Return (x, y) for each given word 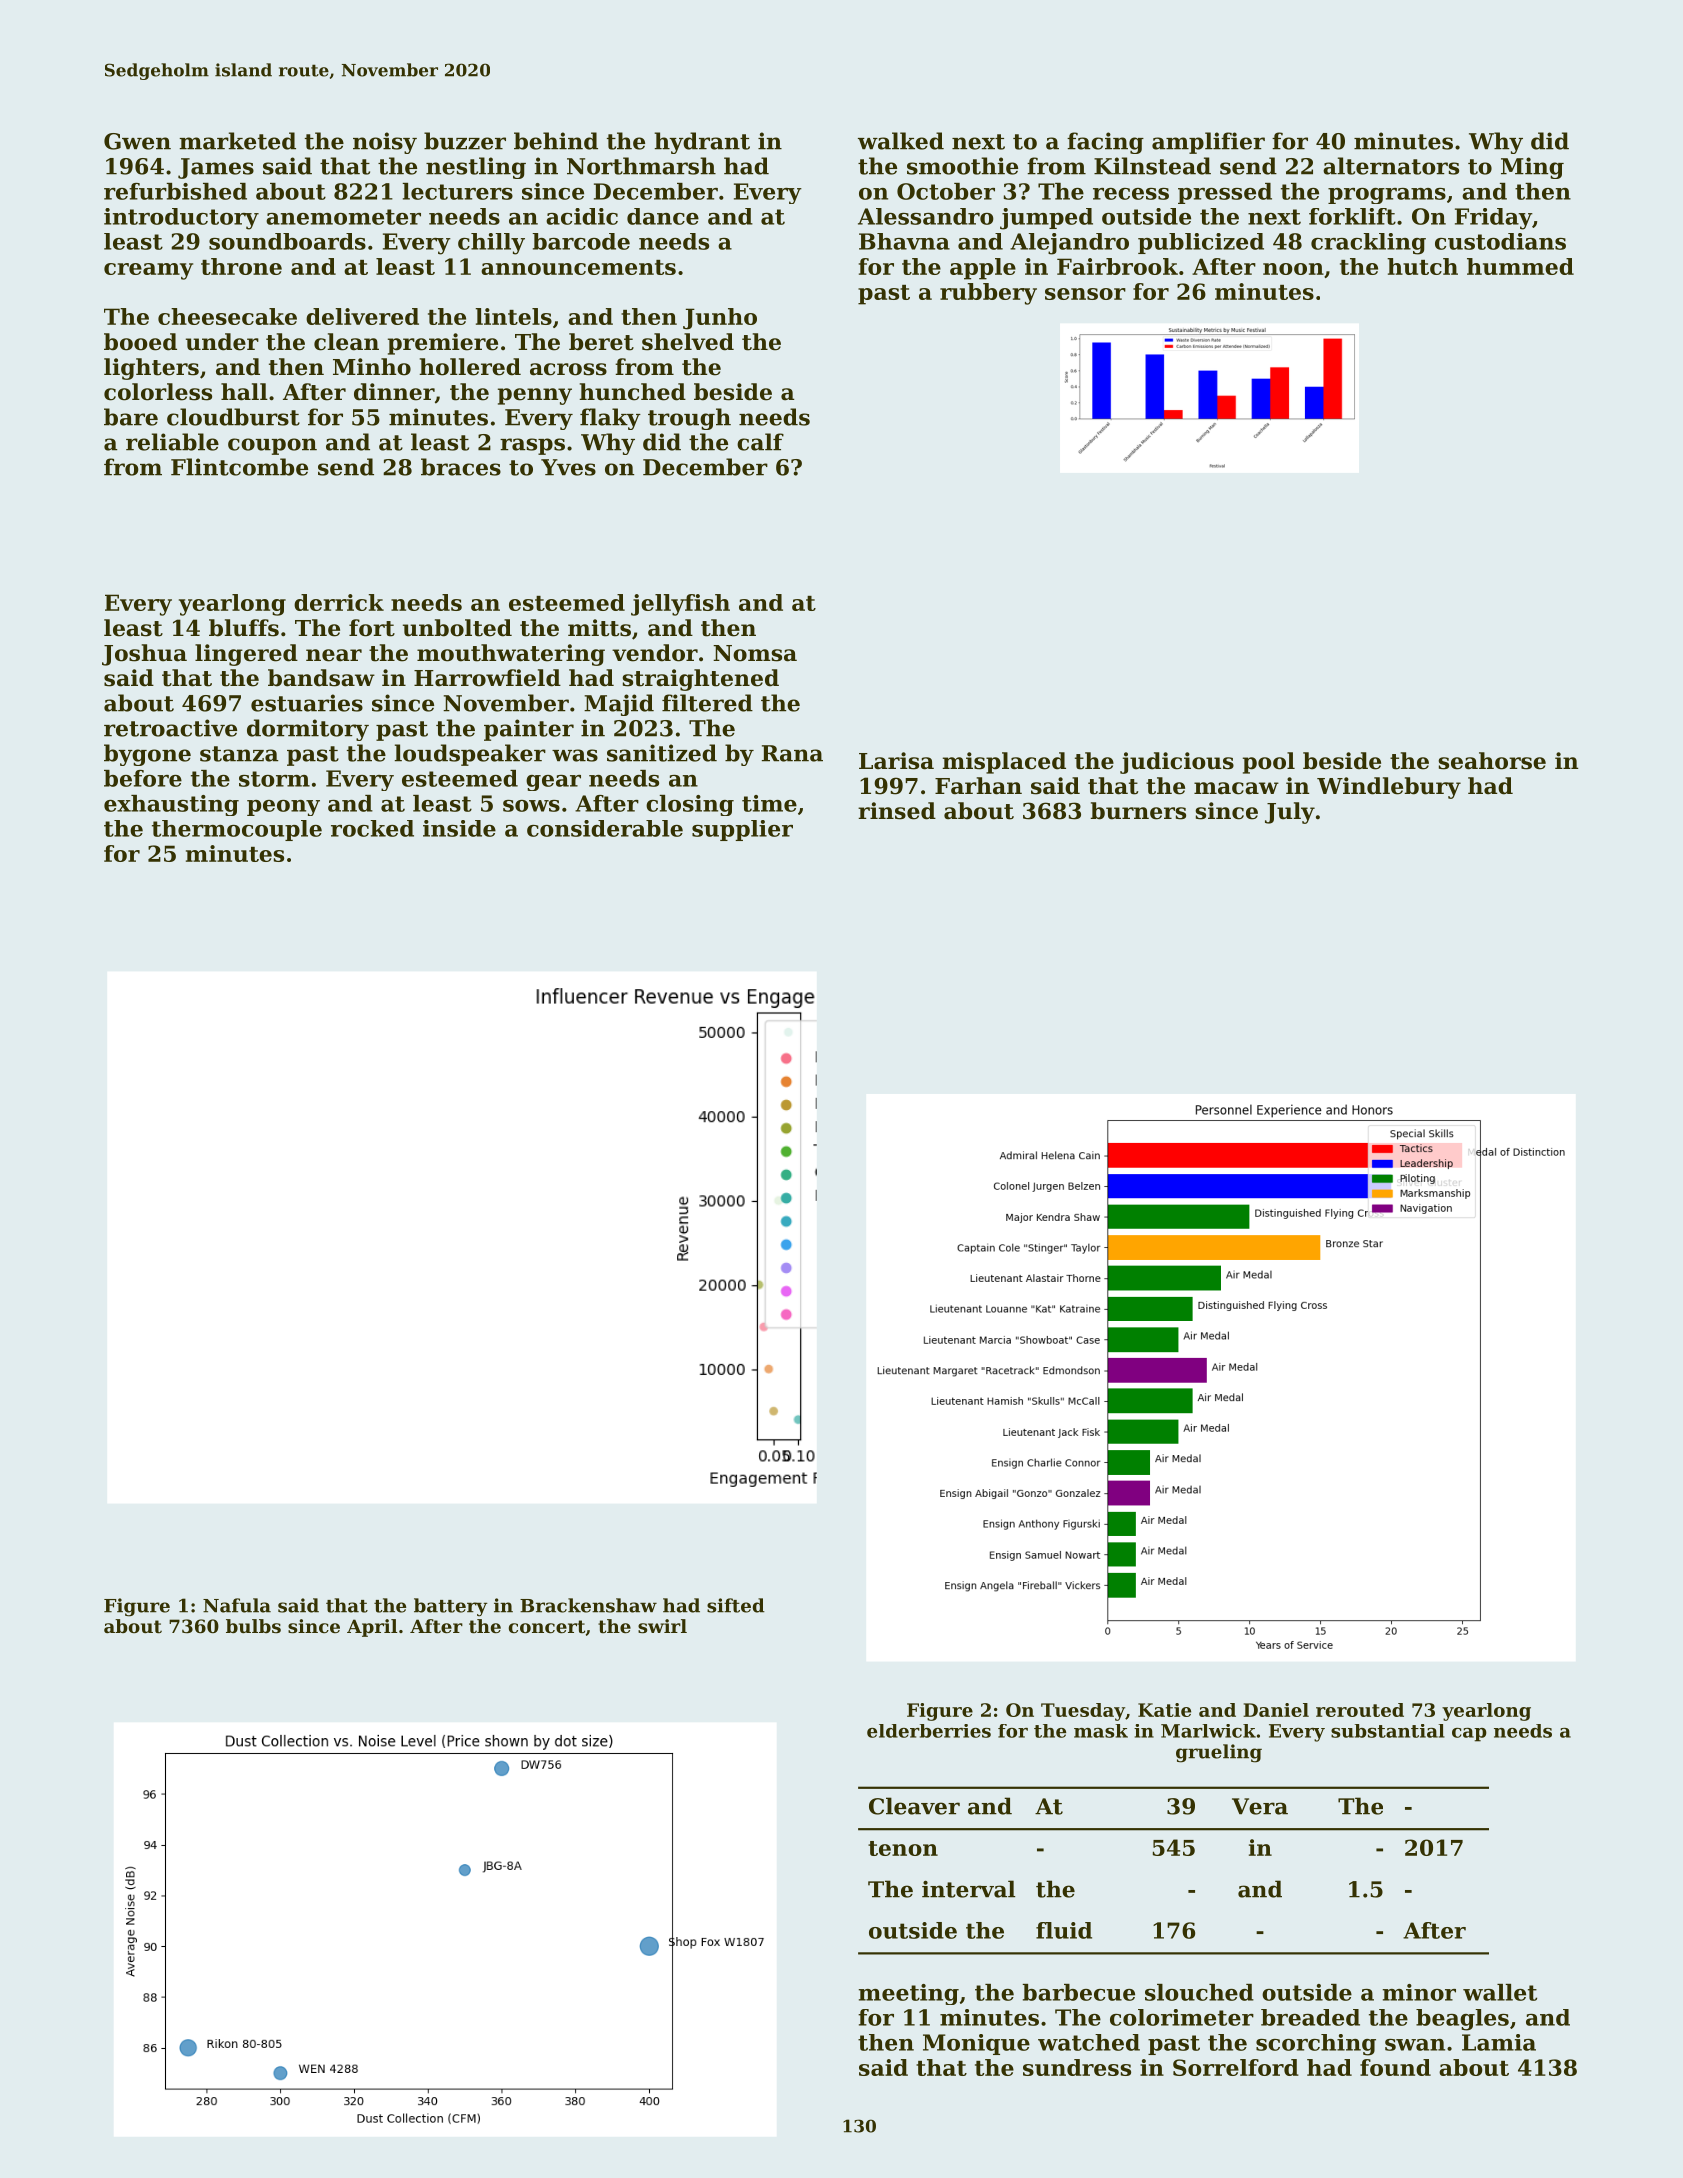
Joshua (144, 655)
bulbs (253, 1626)
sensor (1085, 294)
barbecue (1078, 1992)
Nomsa (755, 653)
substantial (1388, 1731)
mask (1101, 1731)
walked (901, 141)
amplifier (1208, 143)
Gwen (137, 141)
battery (451, 1607)
